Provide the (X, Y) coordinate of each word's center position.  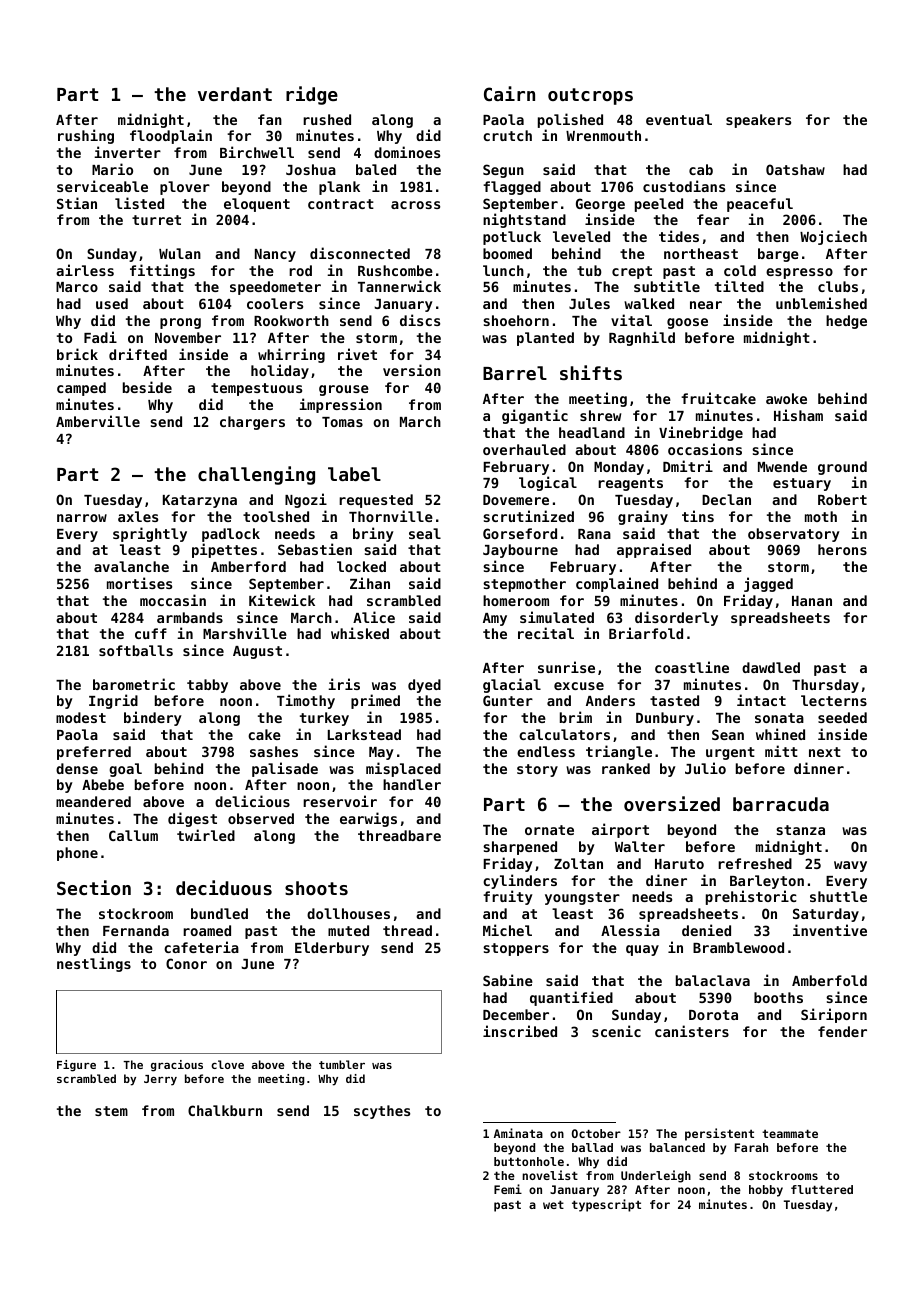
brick (77, 354)
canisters (692, 1031)
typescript (606, 1205)
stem (111, 1111)
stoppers (516, 949)
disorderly (676, 618)
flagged (512, 188)
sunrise (566, 667)
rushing (86, 136)
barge (778, 255)
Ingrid (113, 701)
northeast (701, 253)
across (415, 205)
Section (94, 887)
